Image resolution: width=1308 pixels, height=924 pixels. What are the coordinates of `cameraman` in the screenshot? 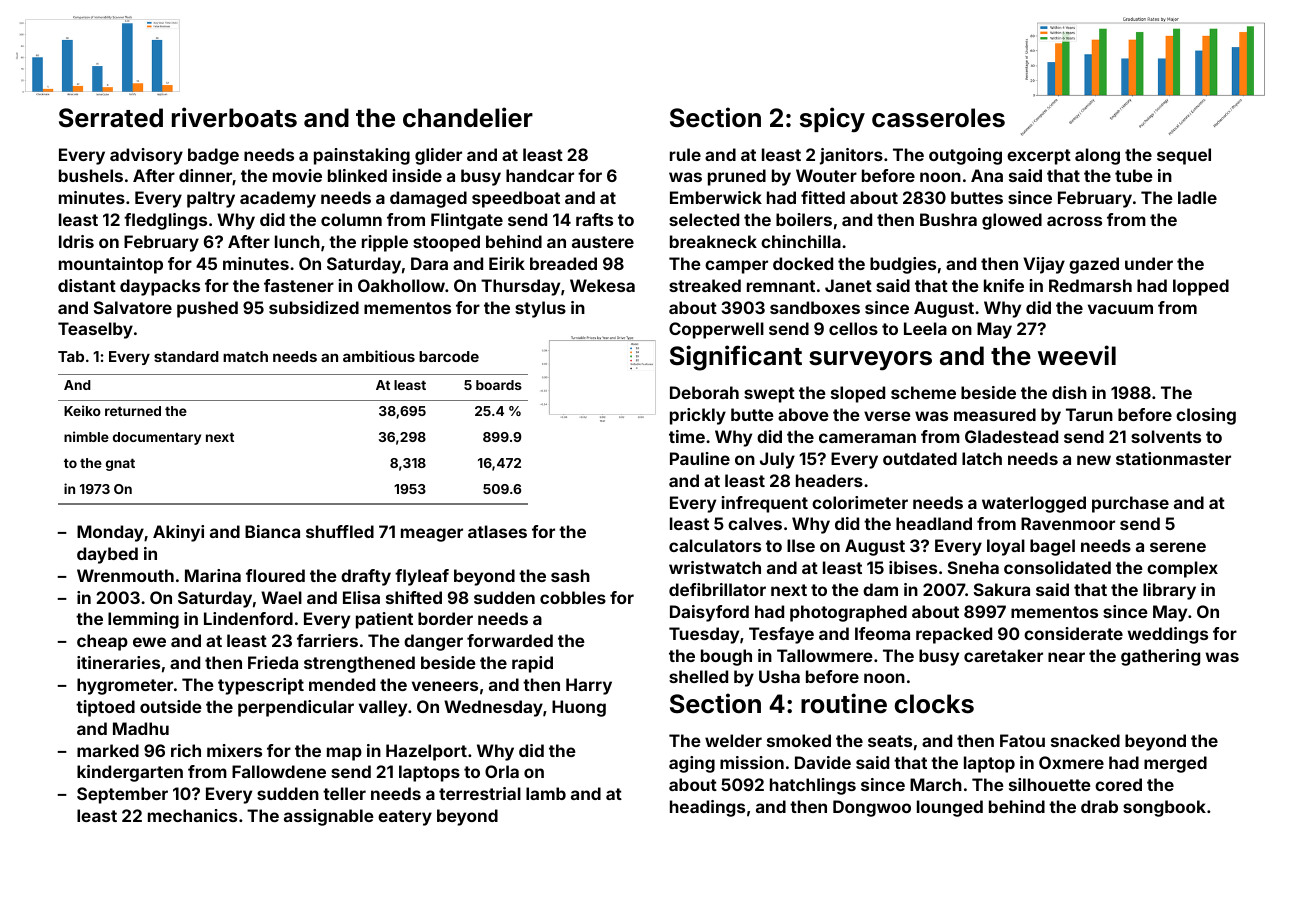 It's located at (867, 438).
